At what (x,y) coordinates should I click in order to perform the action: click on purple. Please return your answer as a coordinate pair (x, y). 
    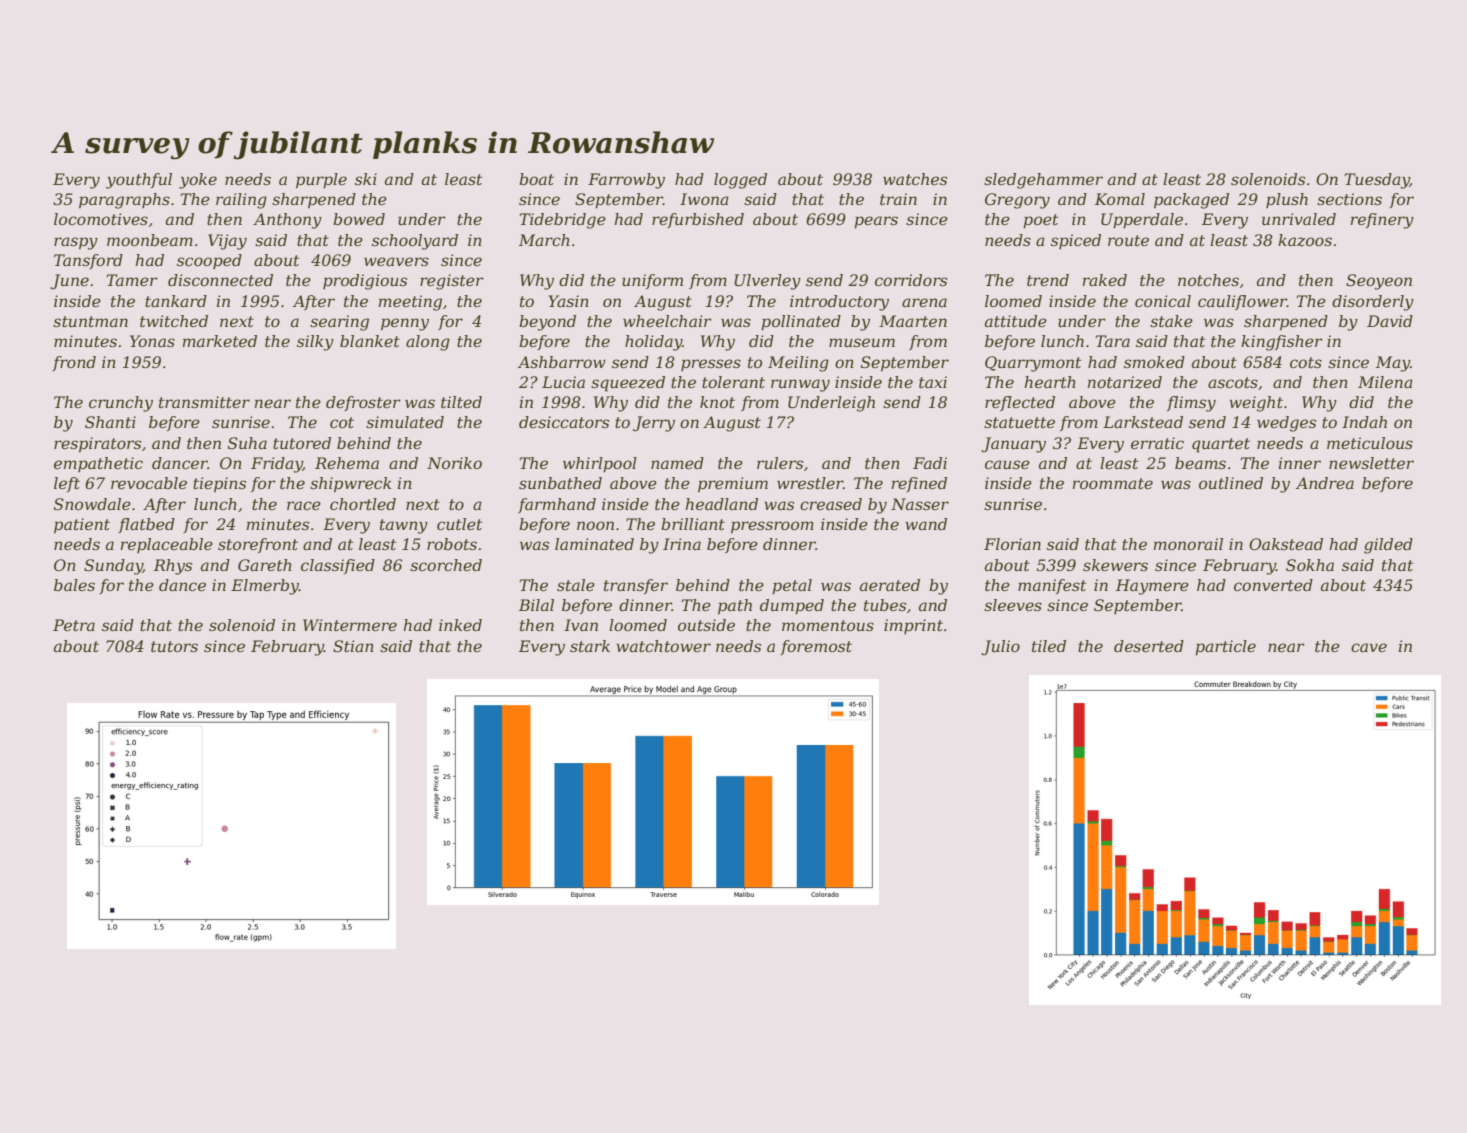
    Looking at the image, I should click on (321, 181).
